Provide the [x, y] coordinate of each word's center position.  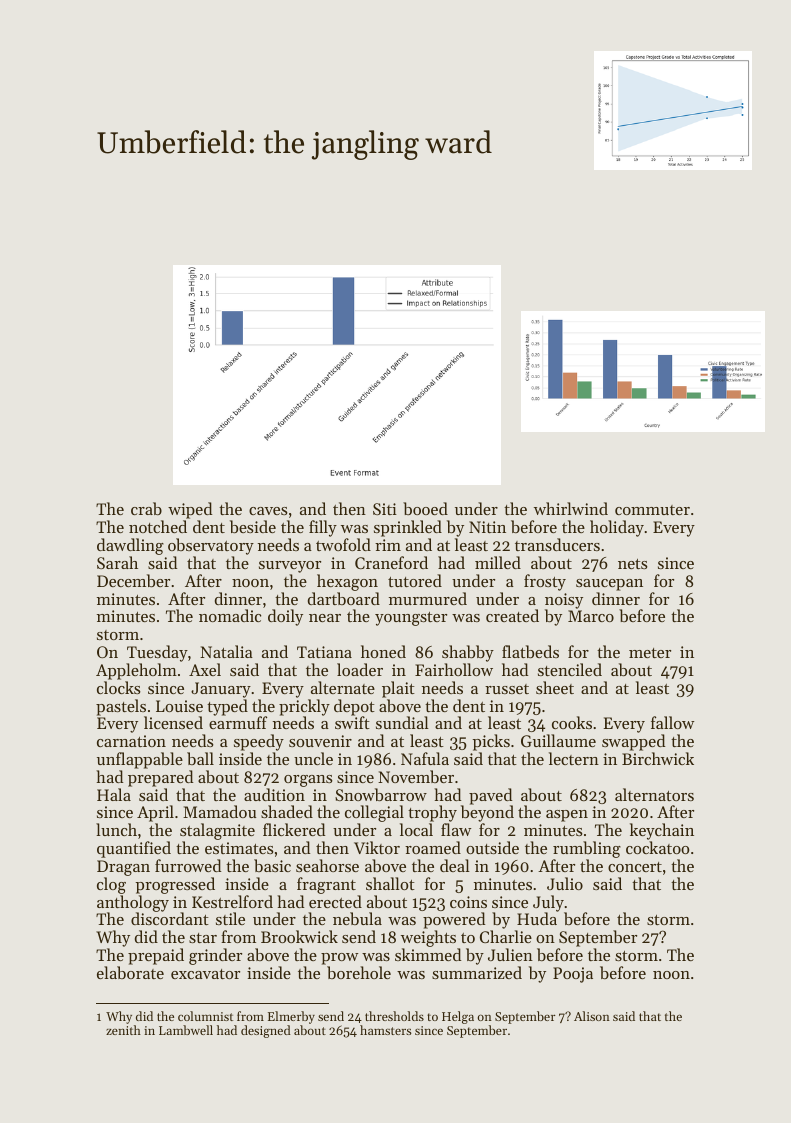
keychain [662, 831]
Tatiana [324, 652]
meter [650, 653]
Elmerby [291, 1017]
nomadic [230, 615]
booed [425, 508]
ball [200, 758]
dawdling [130, 546]
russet [507, 689]
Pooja [573, 975]
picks [491, 742]
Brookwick [299, 936]
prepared [160, 778]
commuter [652, 510]
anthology [133, 904]
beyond [487, 813]
